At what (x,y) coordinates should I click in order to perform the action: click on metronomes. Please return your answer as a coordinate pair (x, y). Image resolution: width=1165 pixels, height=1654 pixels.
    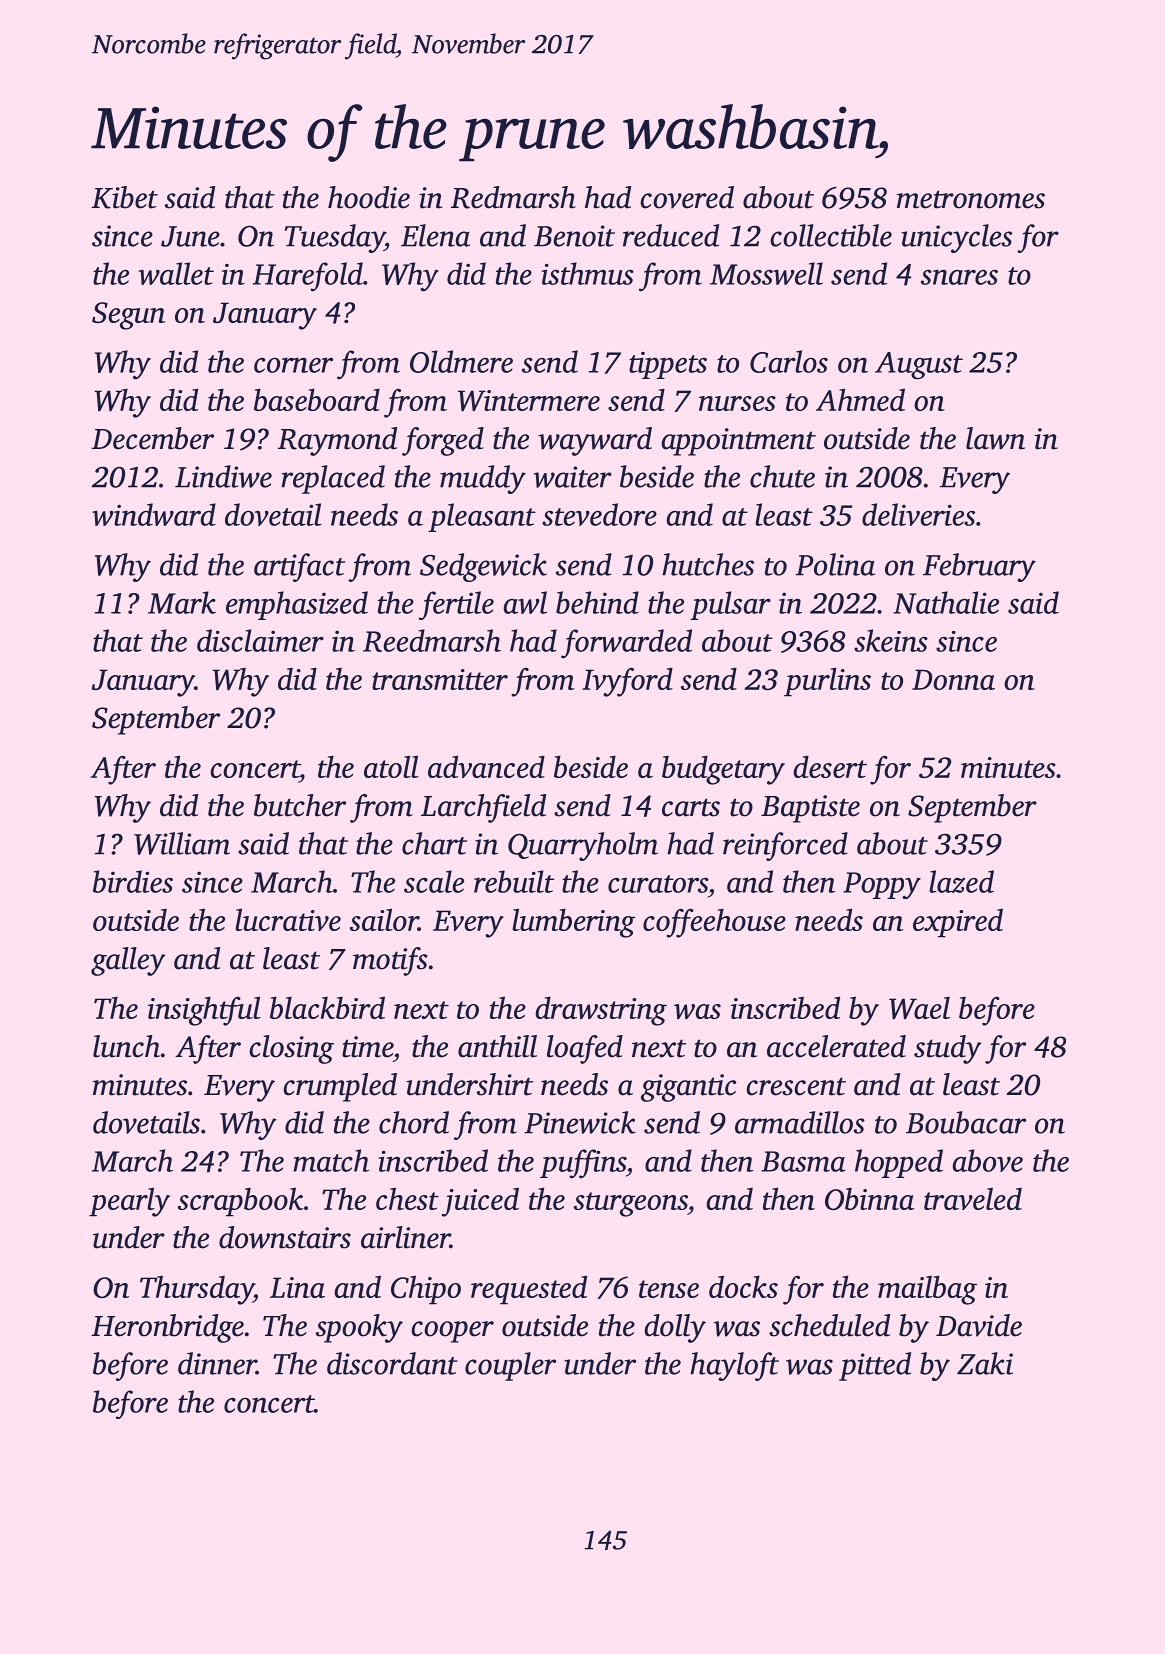
    Looking at the image, I should click on (971, 199).
